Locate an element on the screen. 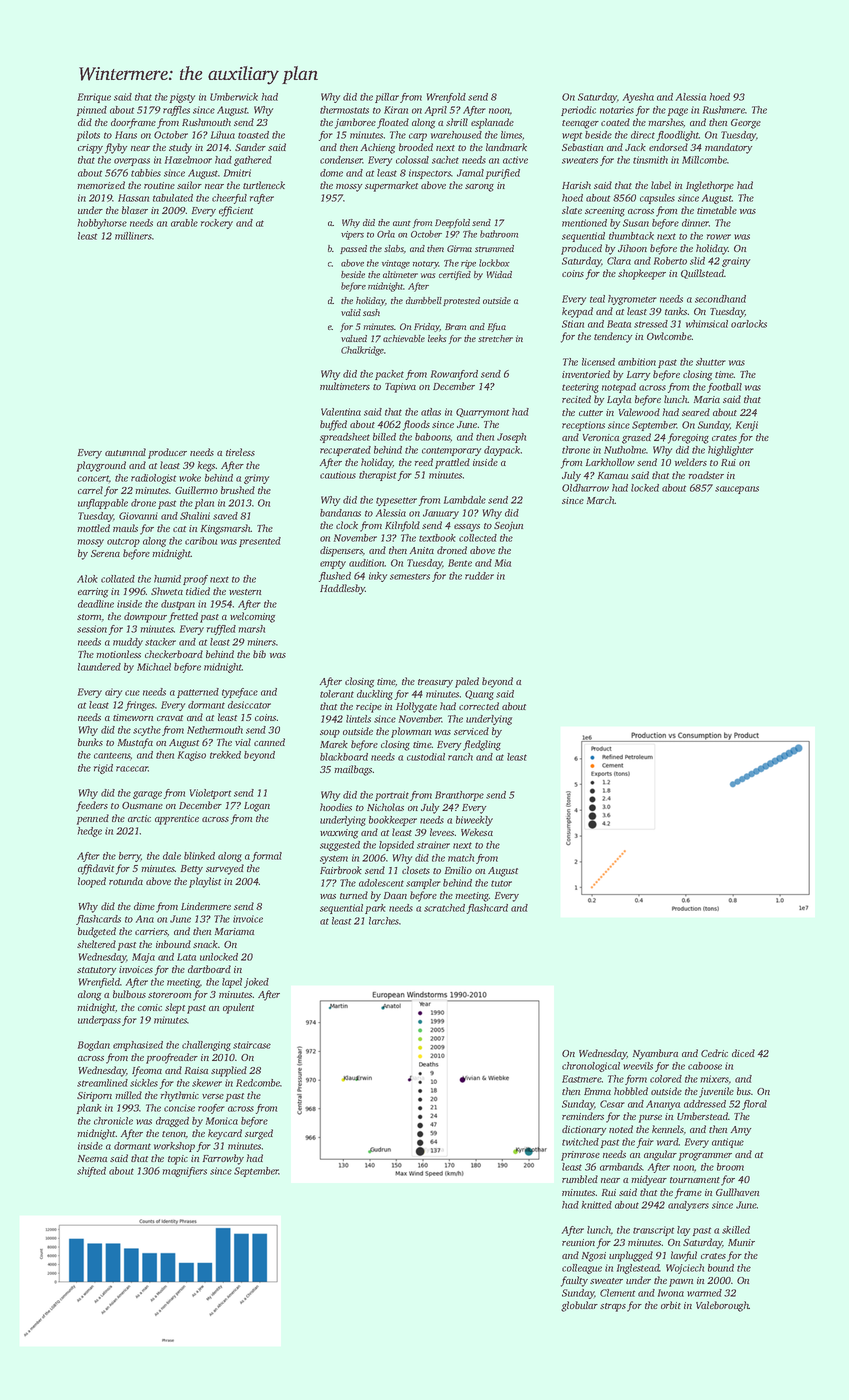 This screenshot has width=849, height=1400. shifted is located at coordinates (91, 1172).
